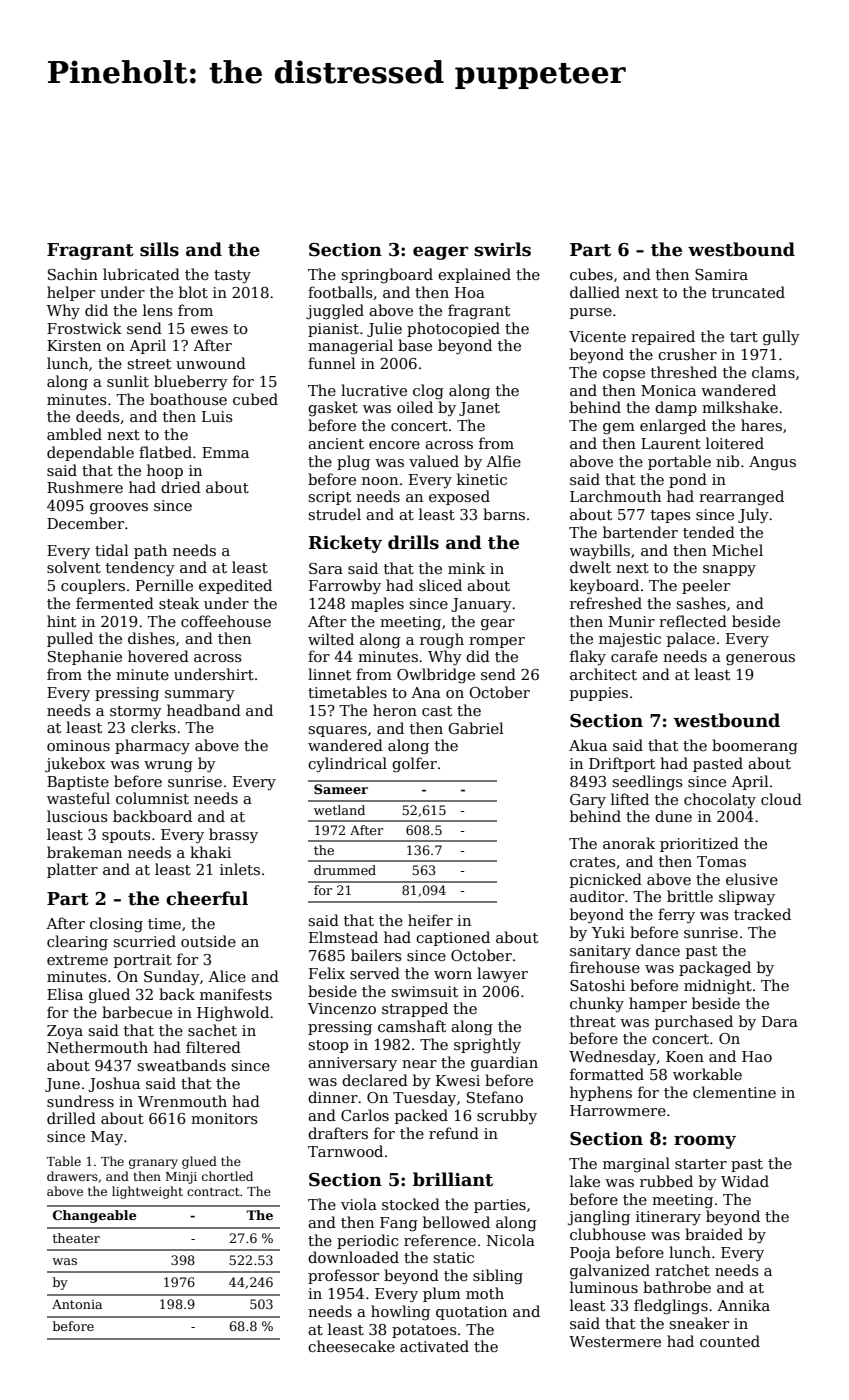  I want to click on counted, so click(730, 1341).
